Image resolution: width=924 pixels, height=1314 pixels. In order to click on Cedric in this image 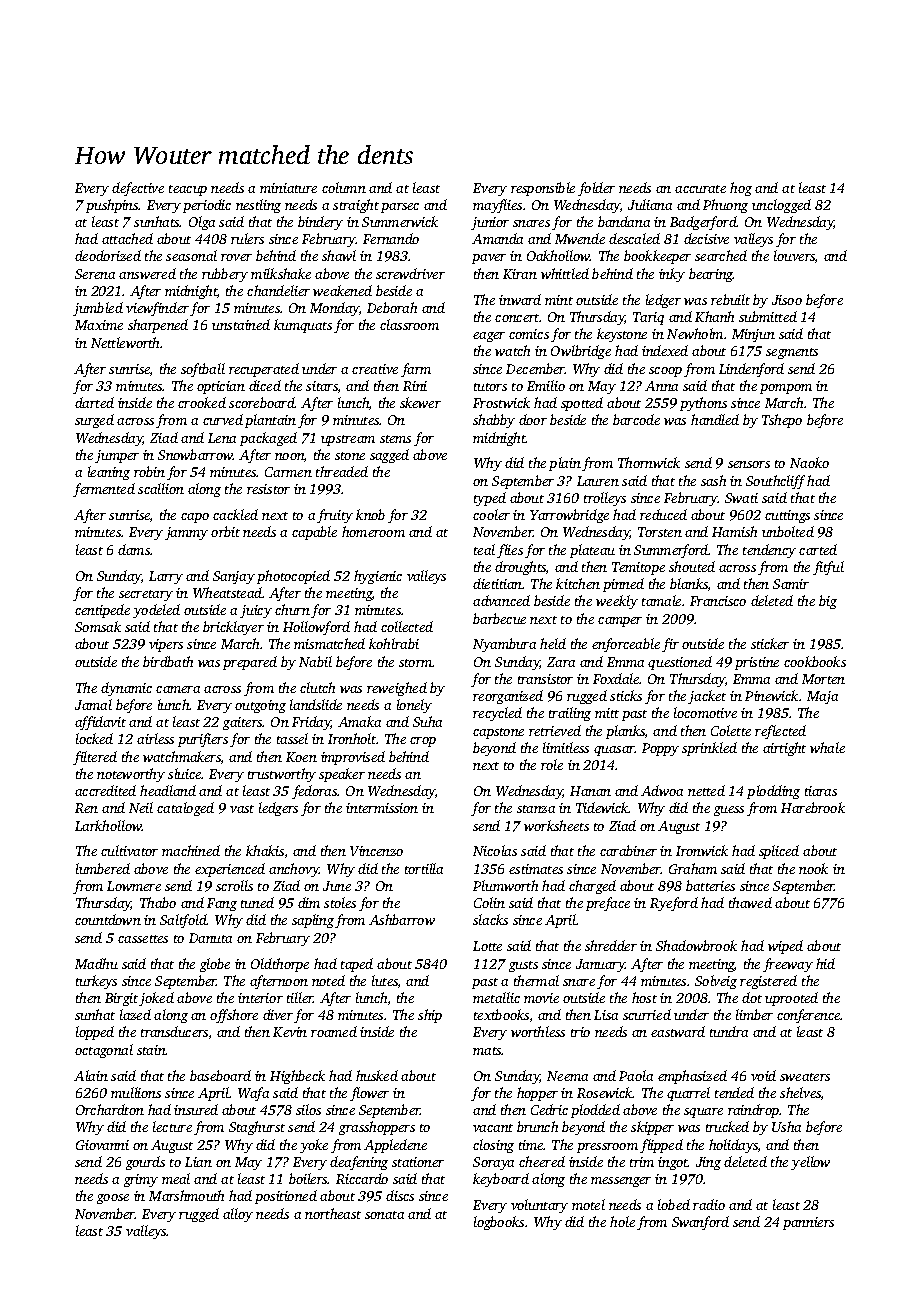, I will do `click(549, 1109)`.
